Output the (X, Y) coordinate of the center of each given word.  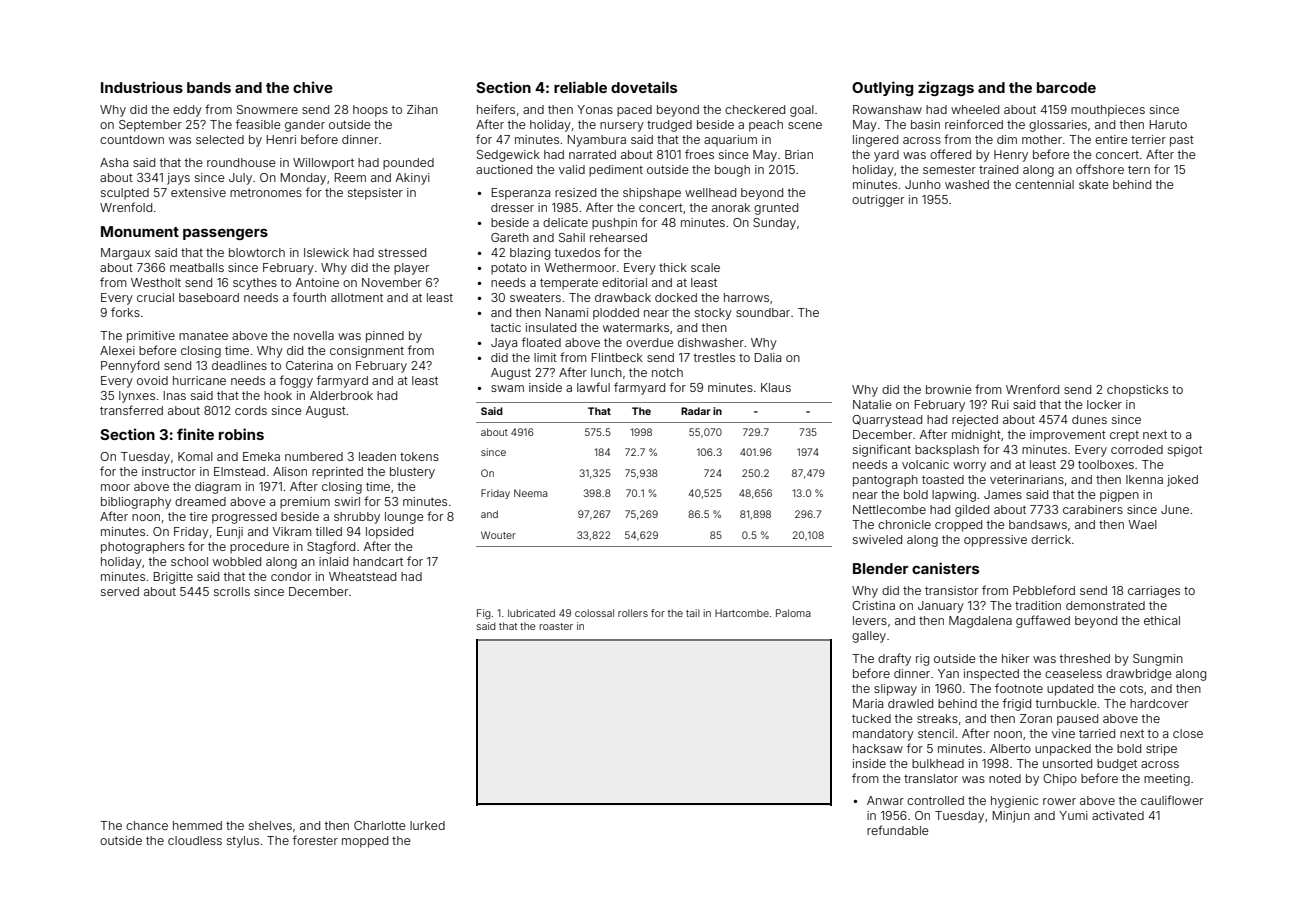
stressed (402, 252)
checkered (755, 109)
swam (507, 388)
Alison (290, 471)
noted (1005, 778)
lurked (427, 825)
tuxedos (577, 252)
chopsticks (1137, 391)
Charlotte (380, 825)
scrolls (232, 591)
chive (313, 87)
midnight (976, 436)
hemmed (197, 825)
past (1182, 141)
